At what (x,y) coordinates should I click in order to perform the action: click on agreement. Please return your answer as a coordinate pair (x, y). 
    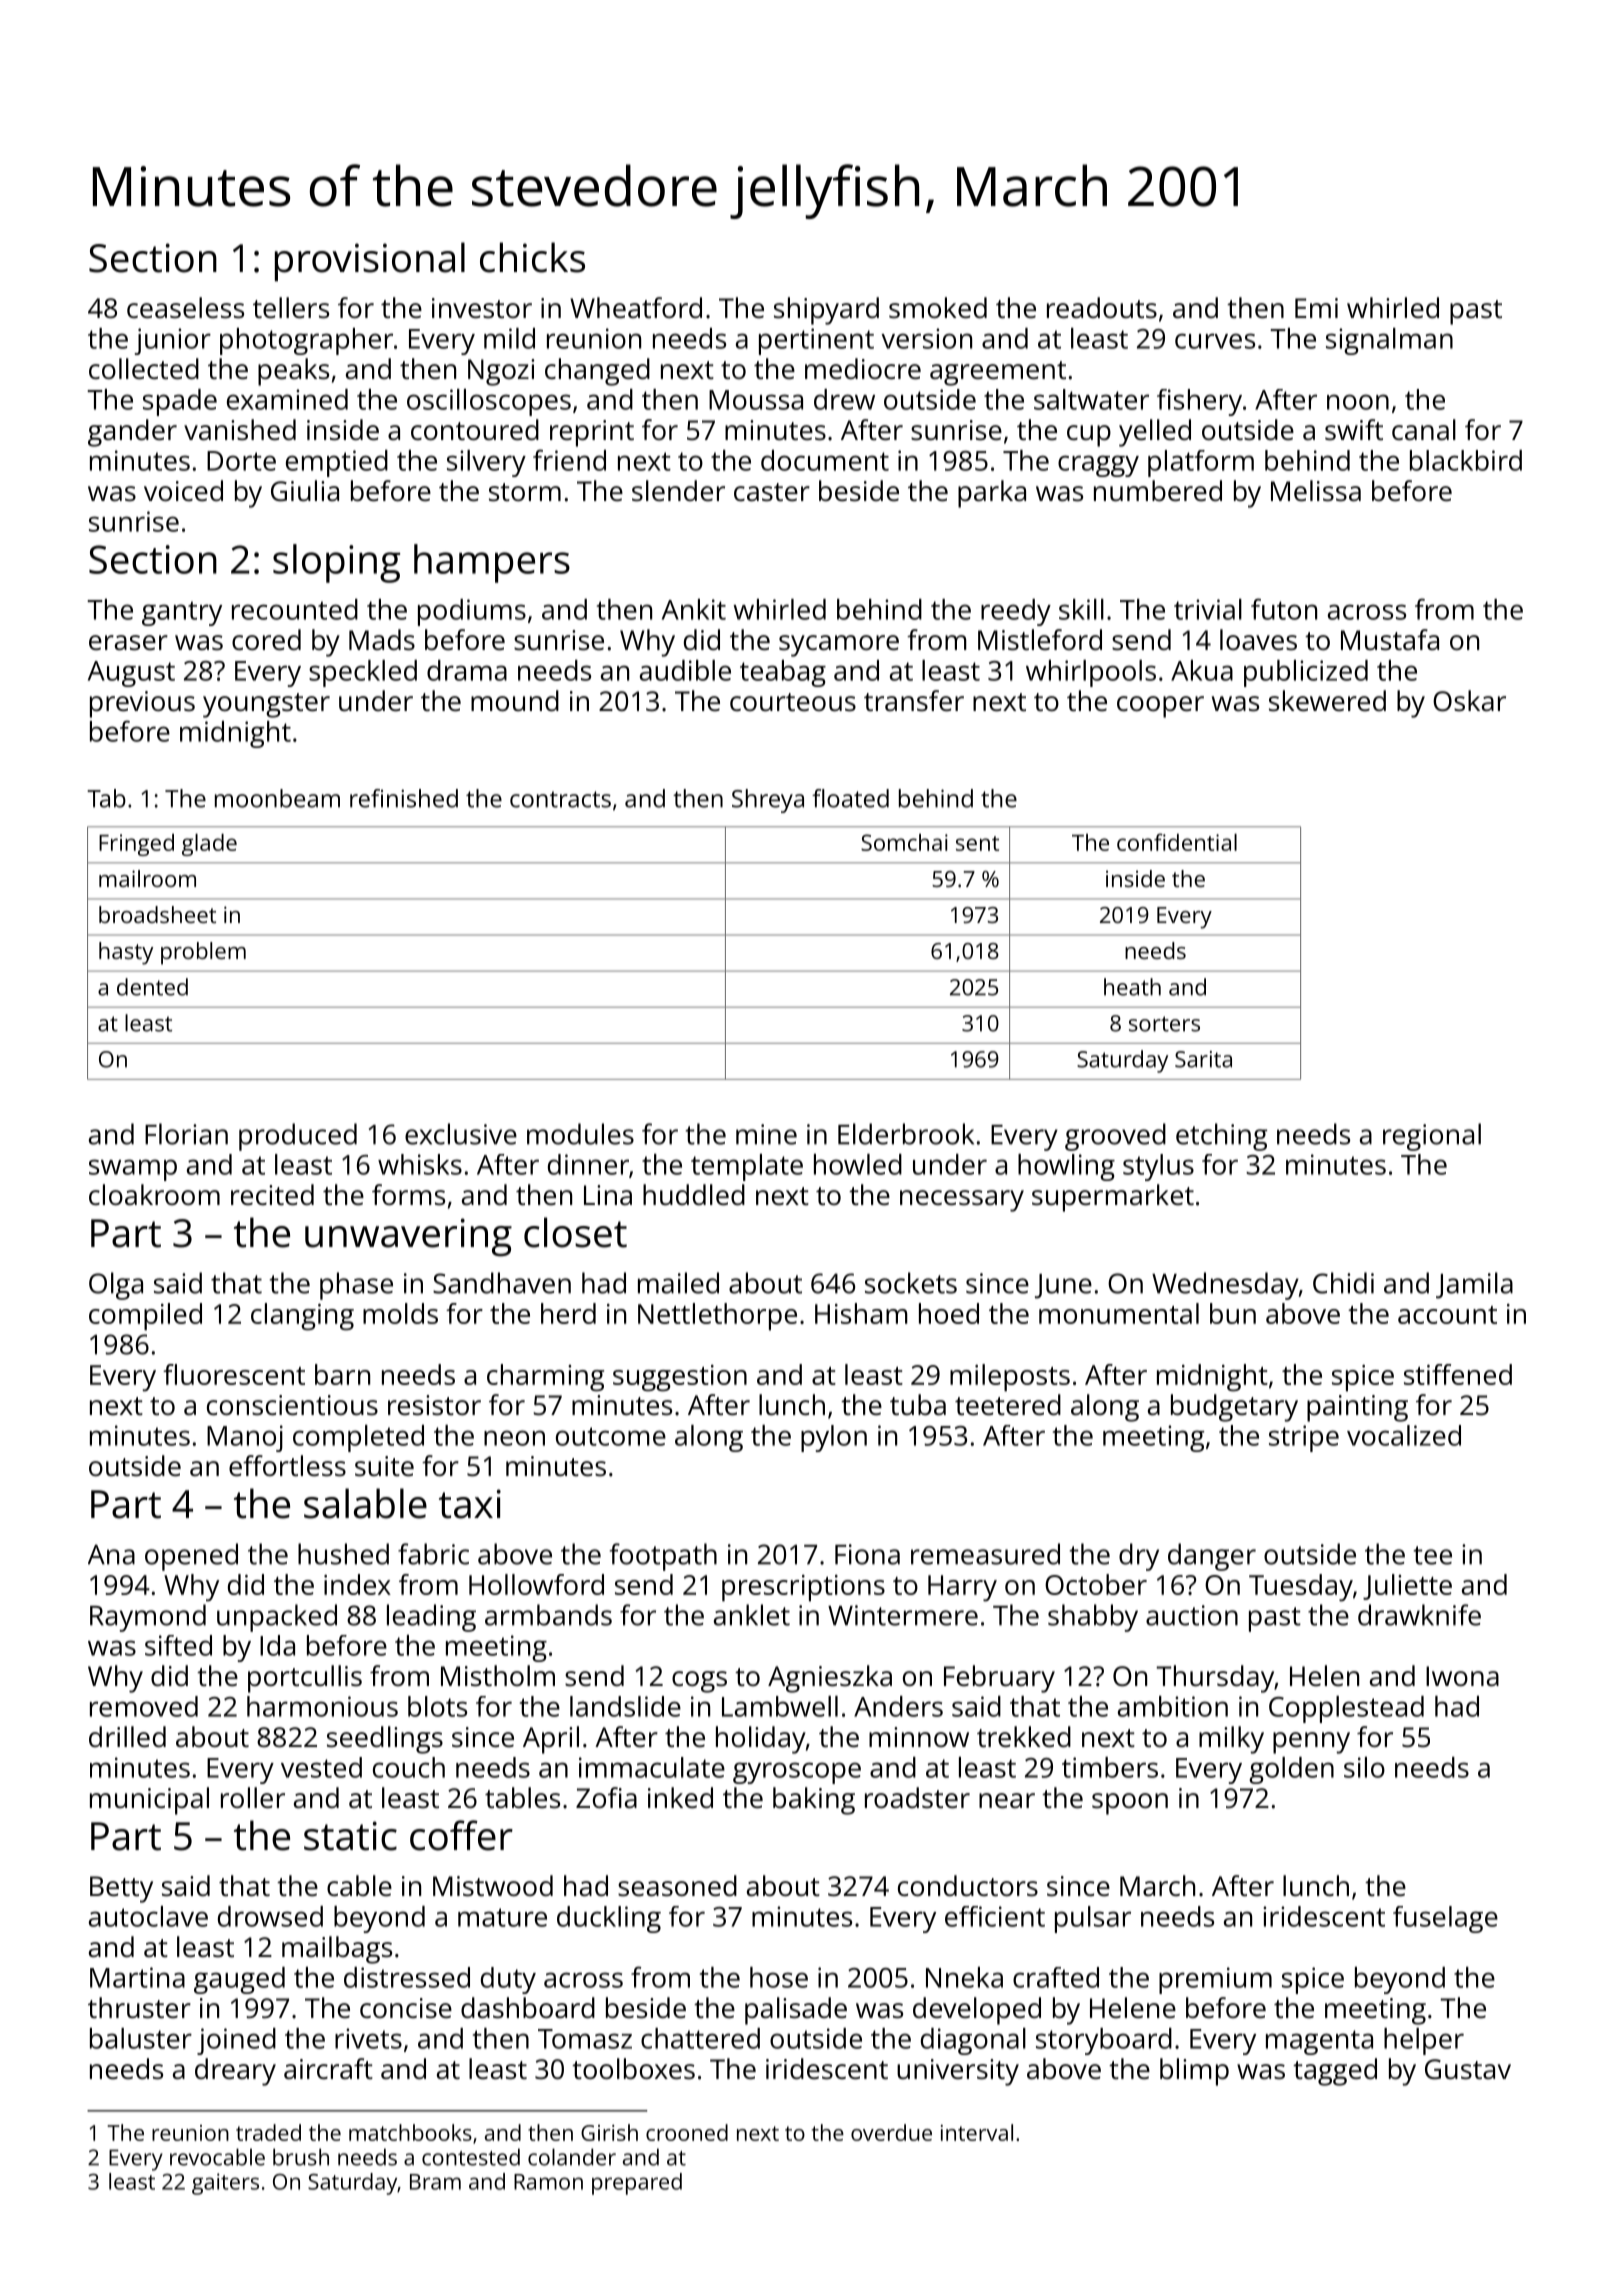
    Looking at the image, I should click on (998, 373).
